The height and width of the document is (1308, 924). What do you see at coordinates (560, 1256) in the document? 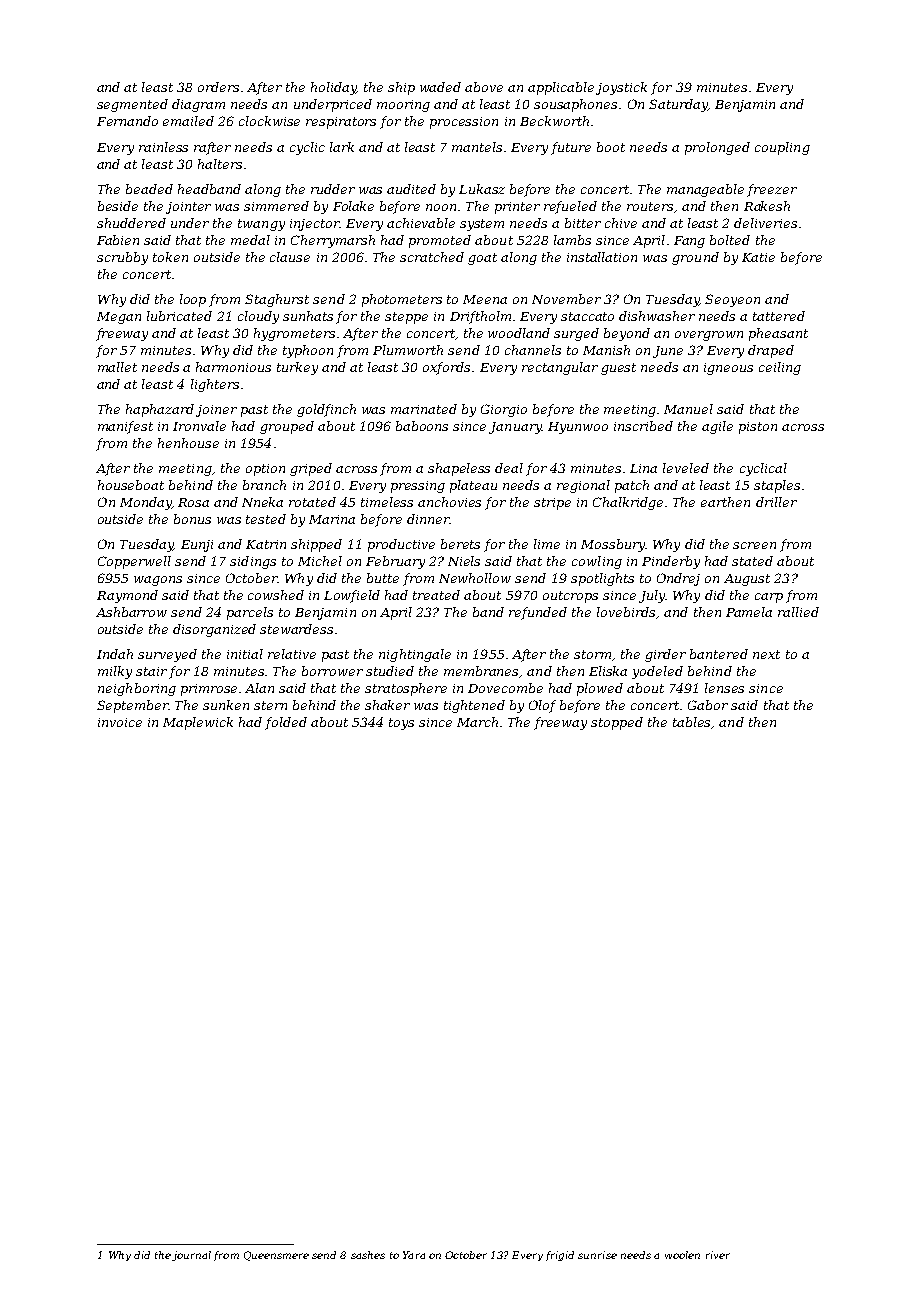
I see `frigid` at bounding box center [560, 1256].
